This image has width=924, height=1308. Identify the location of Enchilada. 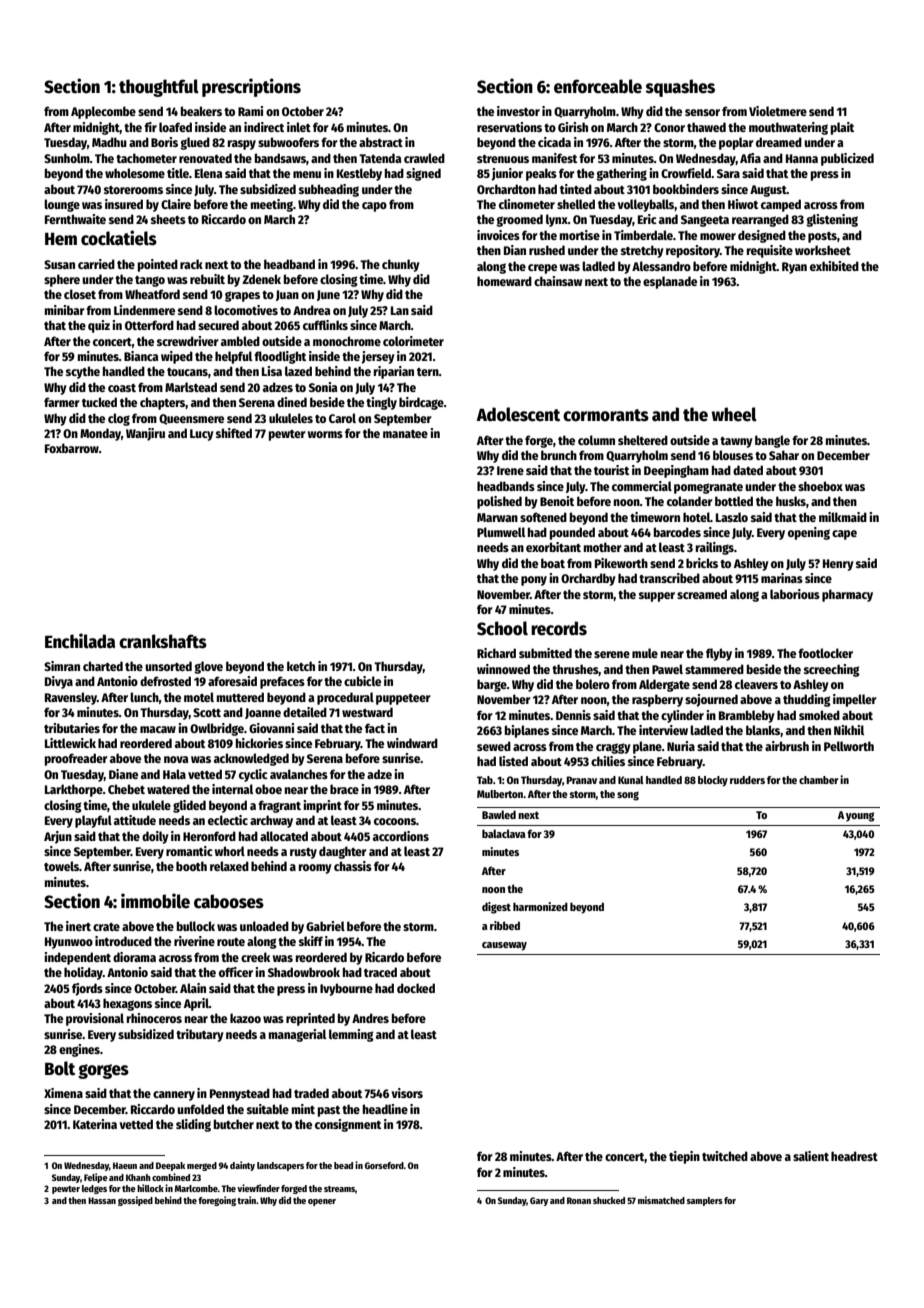
(80, 641).
